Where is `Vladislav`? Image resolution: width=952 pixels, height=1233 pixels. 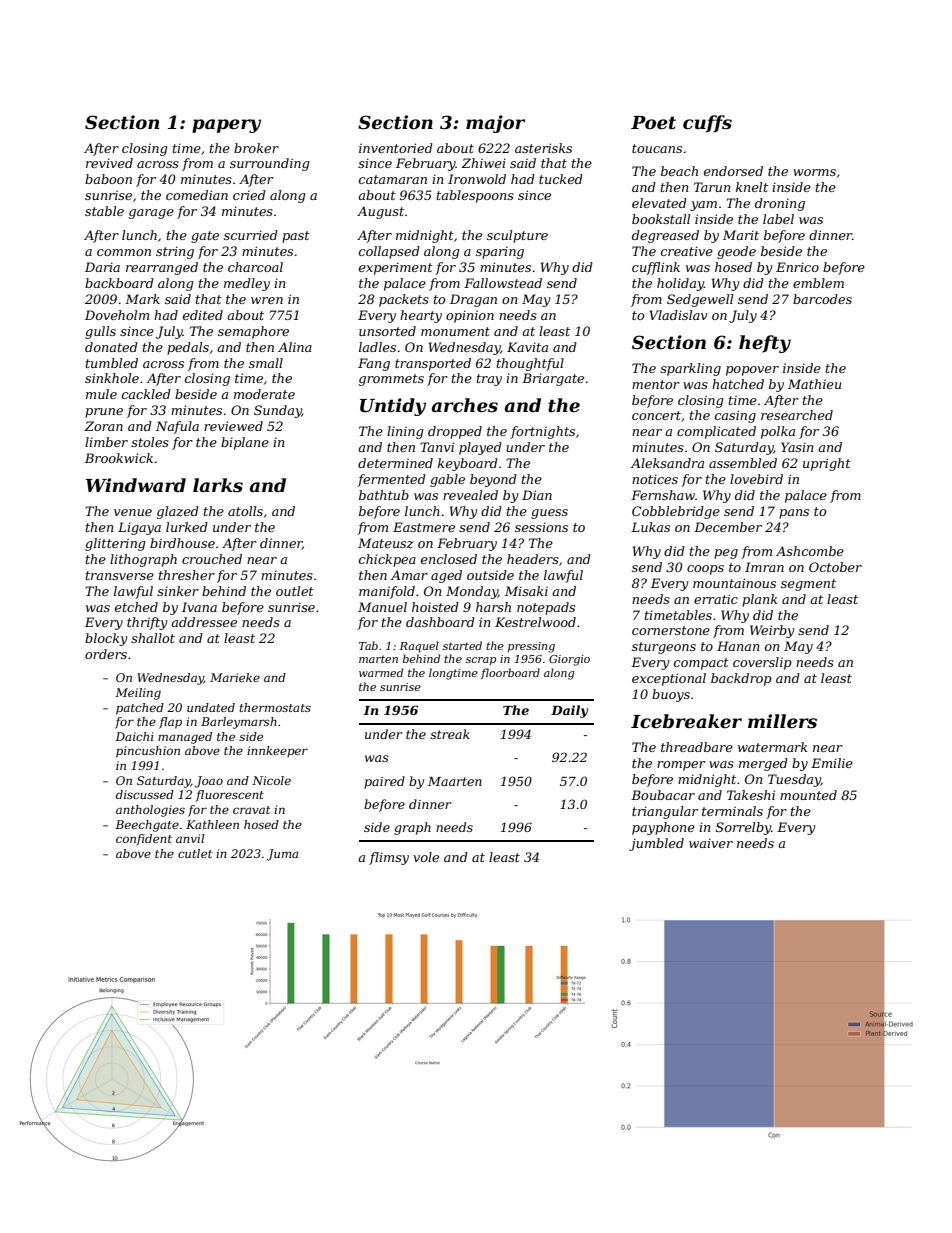 Vladislav is located at coordinates (679, 315).
